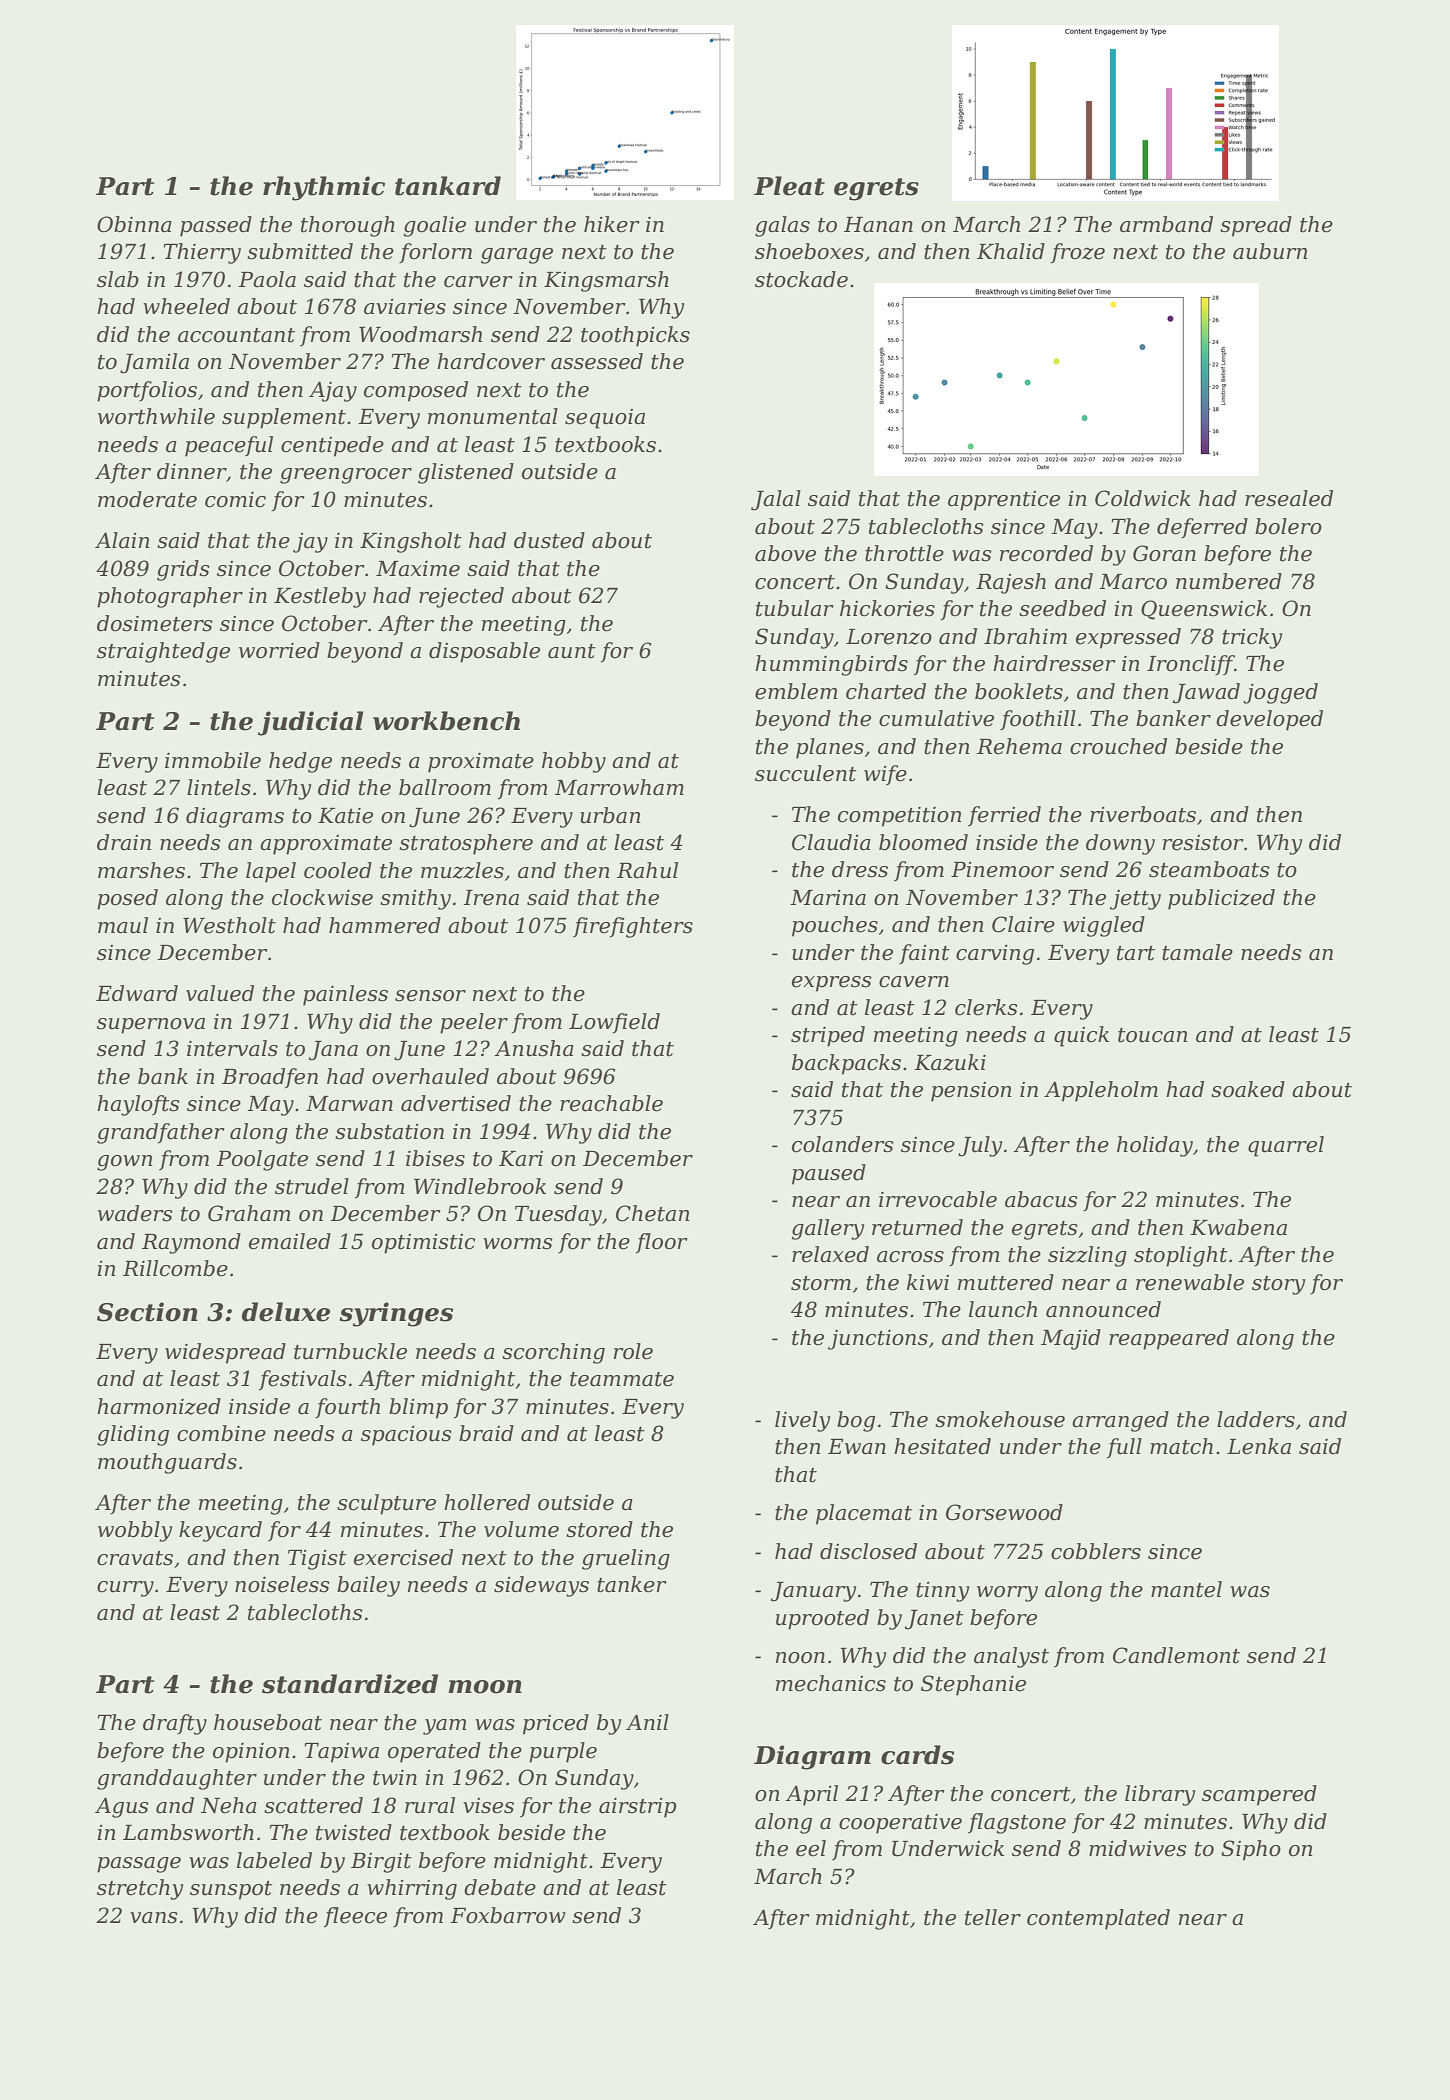  I want to click on sequoia, so click(605, 419).
